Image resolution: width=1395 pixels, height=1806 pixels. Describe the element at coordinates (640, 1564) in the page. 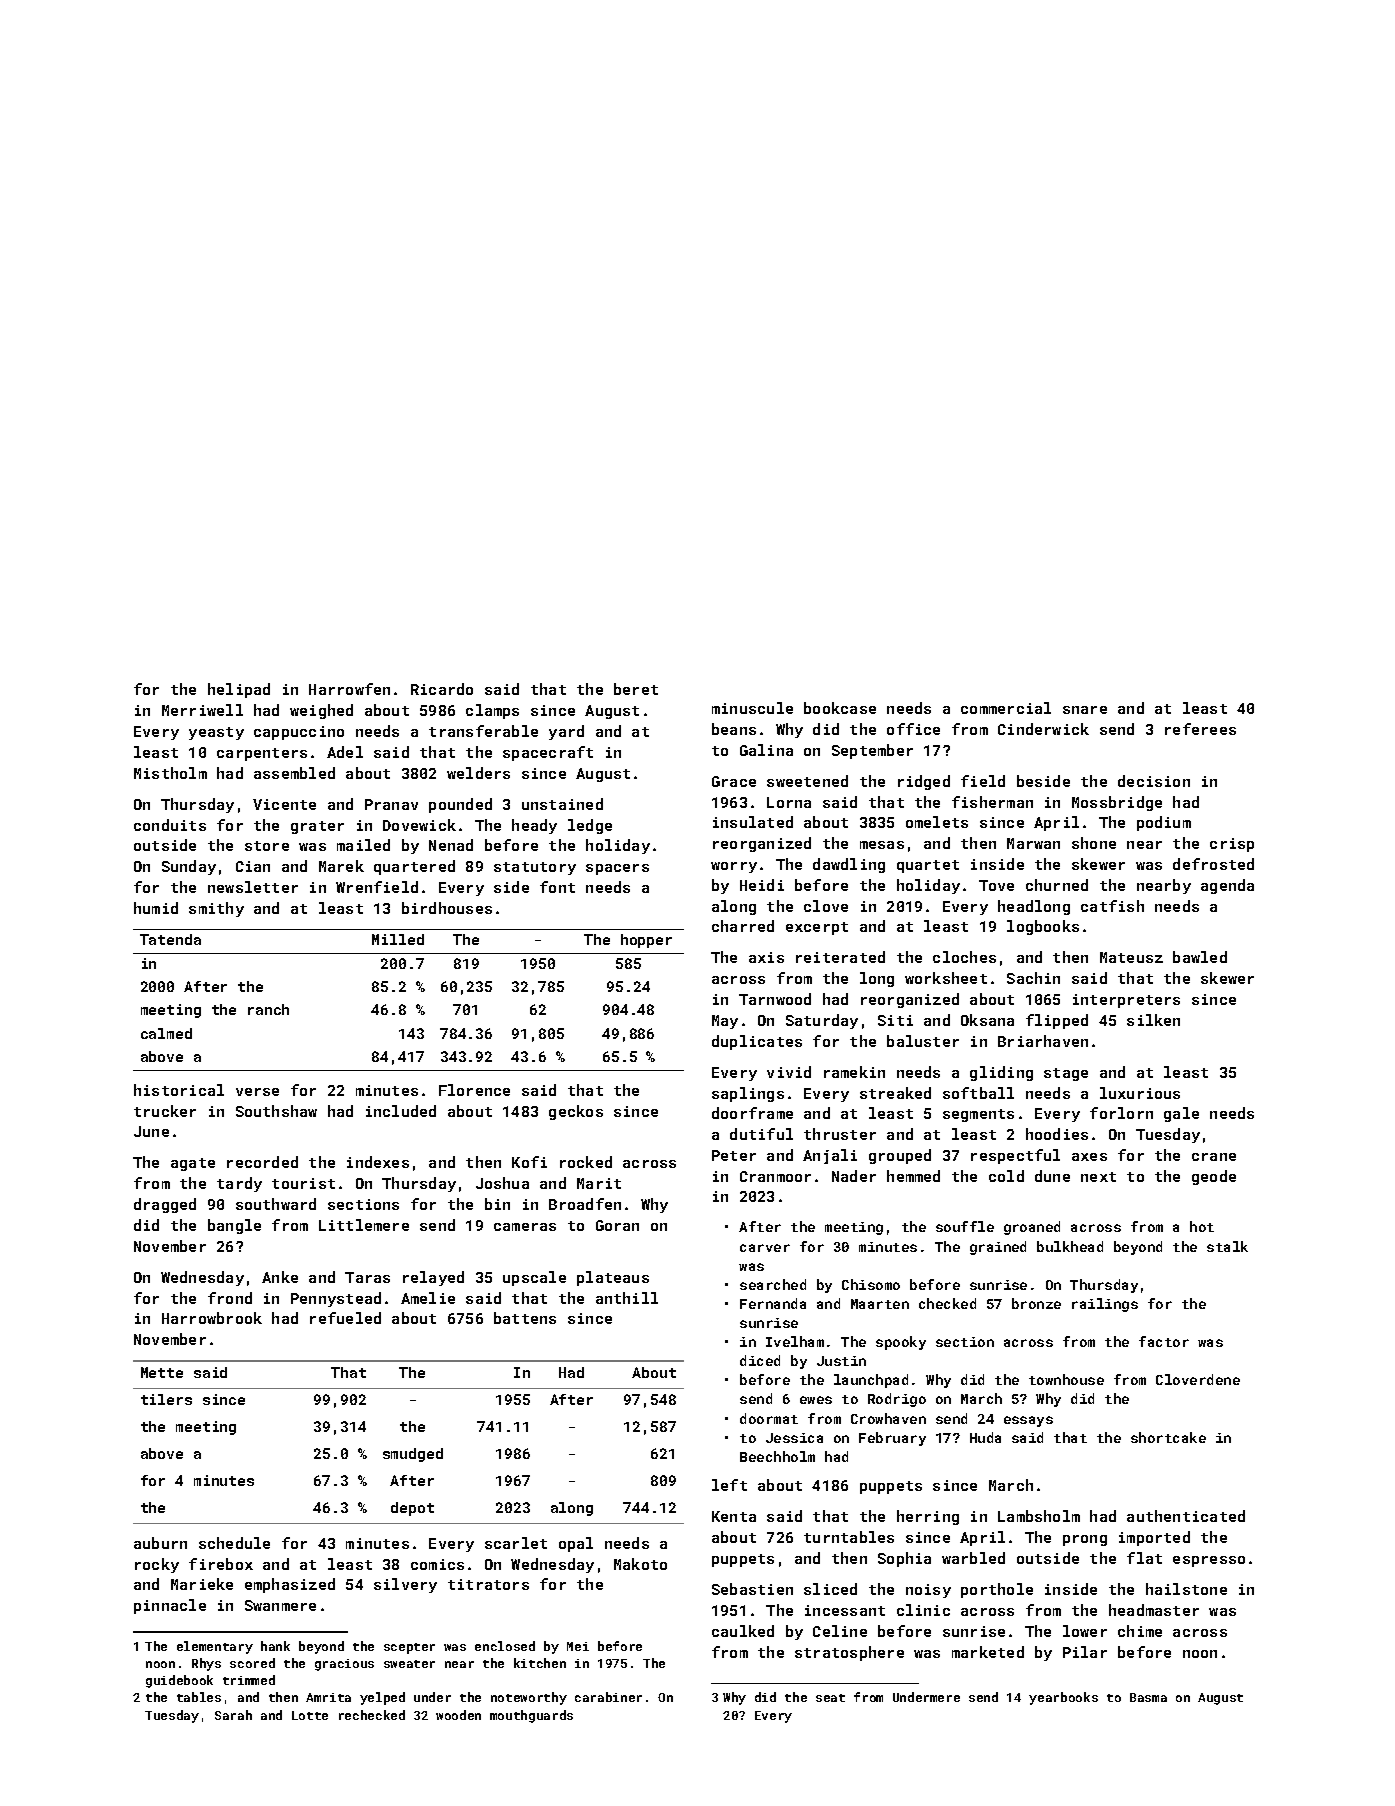

I see `Makoto` at that location.
